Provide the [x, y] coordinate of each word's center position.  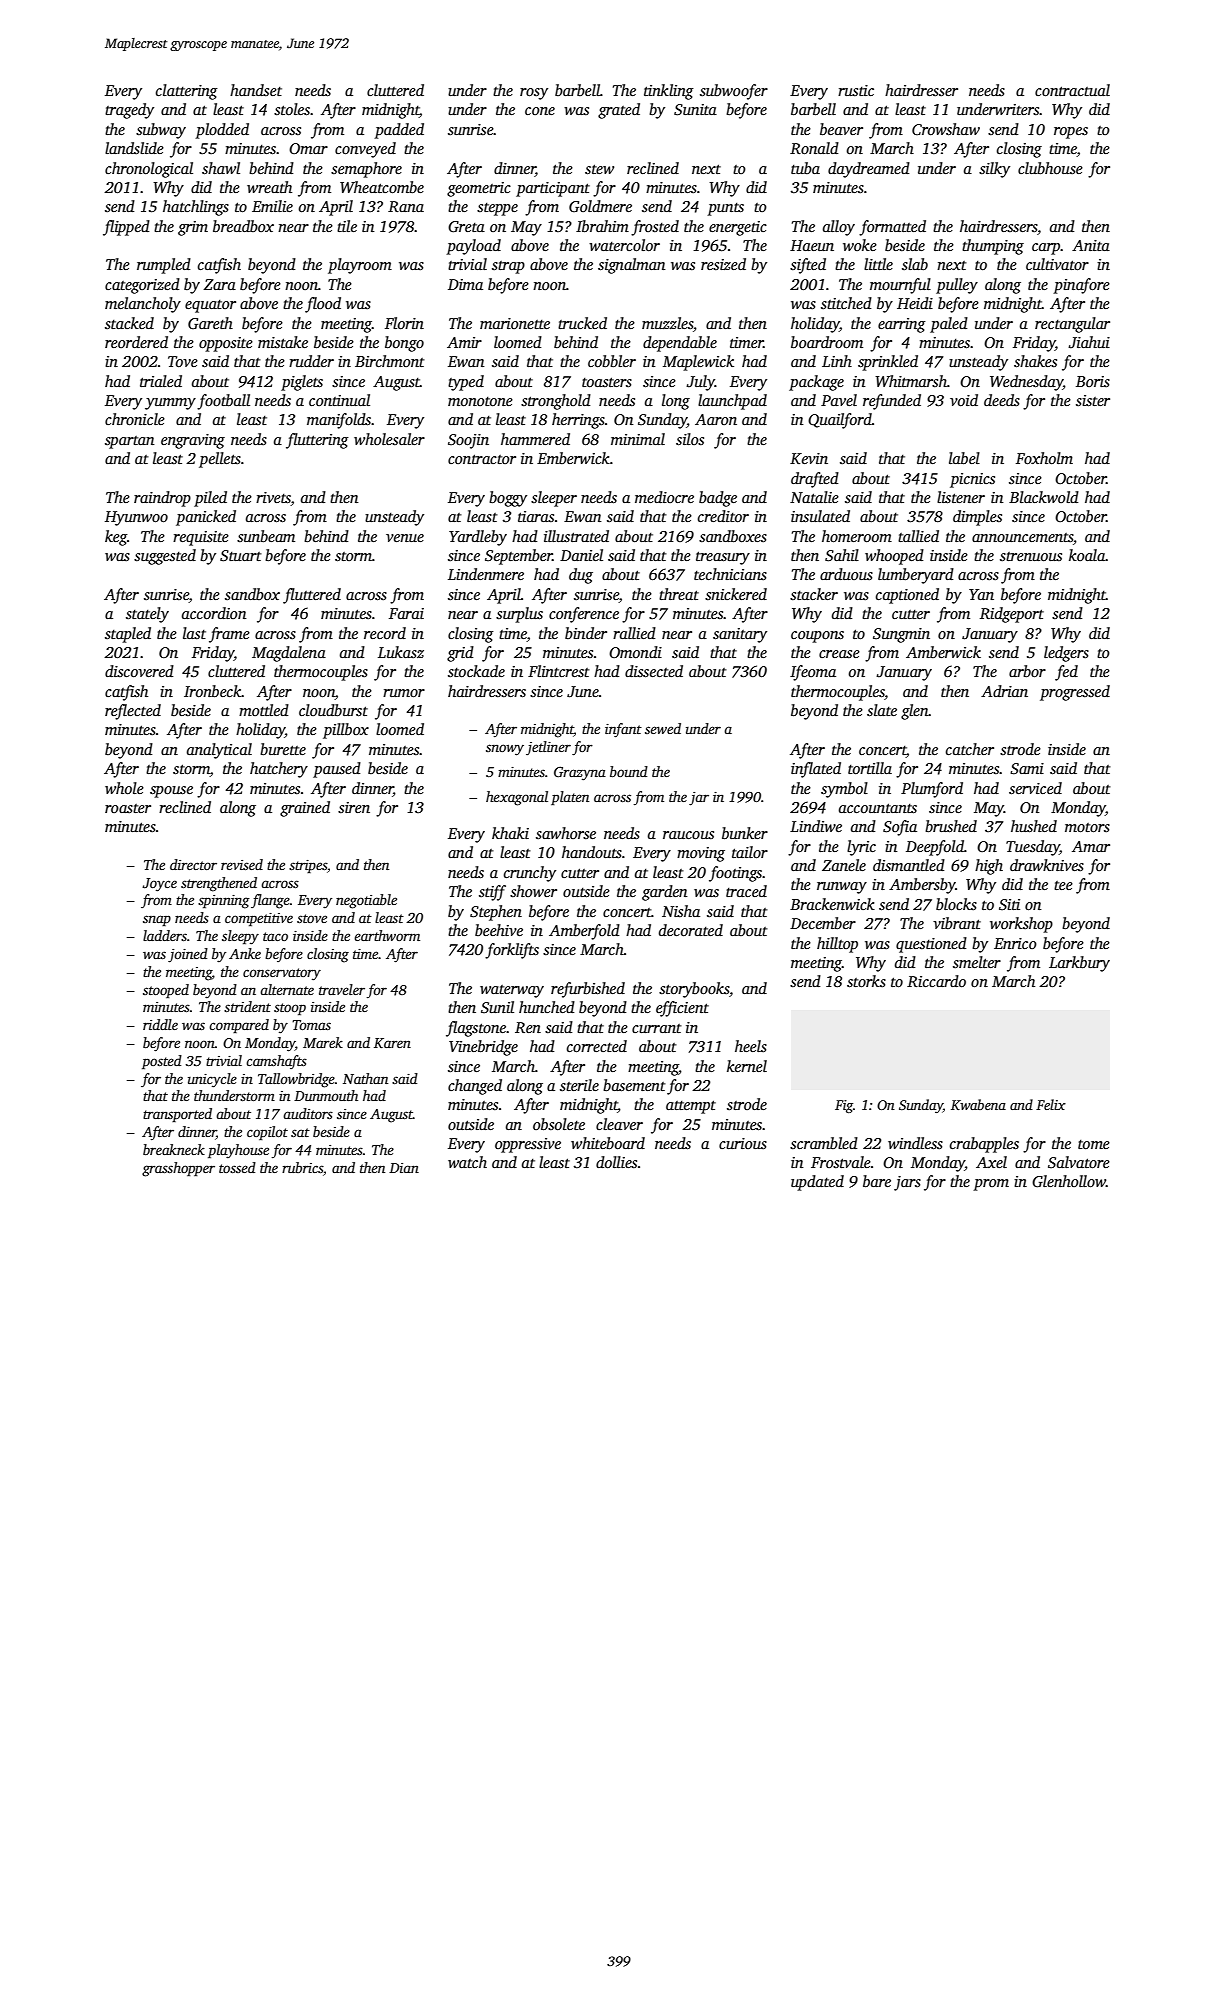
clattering [187, 92]
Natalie [814, 497]
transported [177, 1115]
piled [210, 499]
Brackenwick [832, 904]
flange [270, 901]
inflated [816, 770]
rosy [534, 94]
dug [581, 576]
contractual [1072, 90]
